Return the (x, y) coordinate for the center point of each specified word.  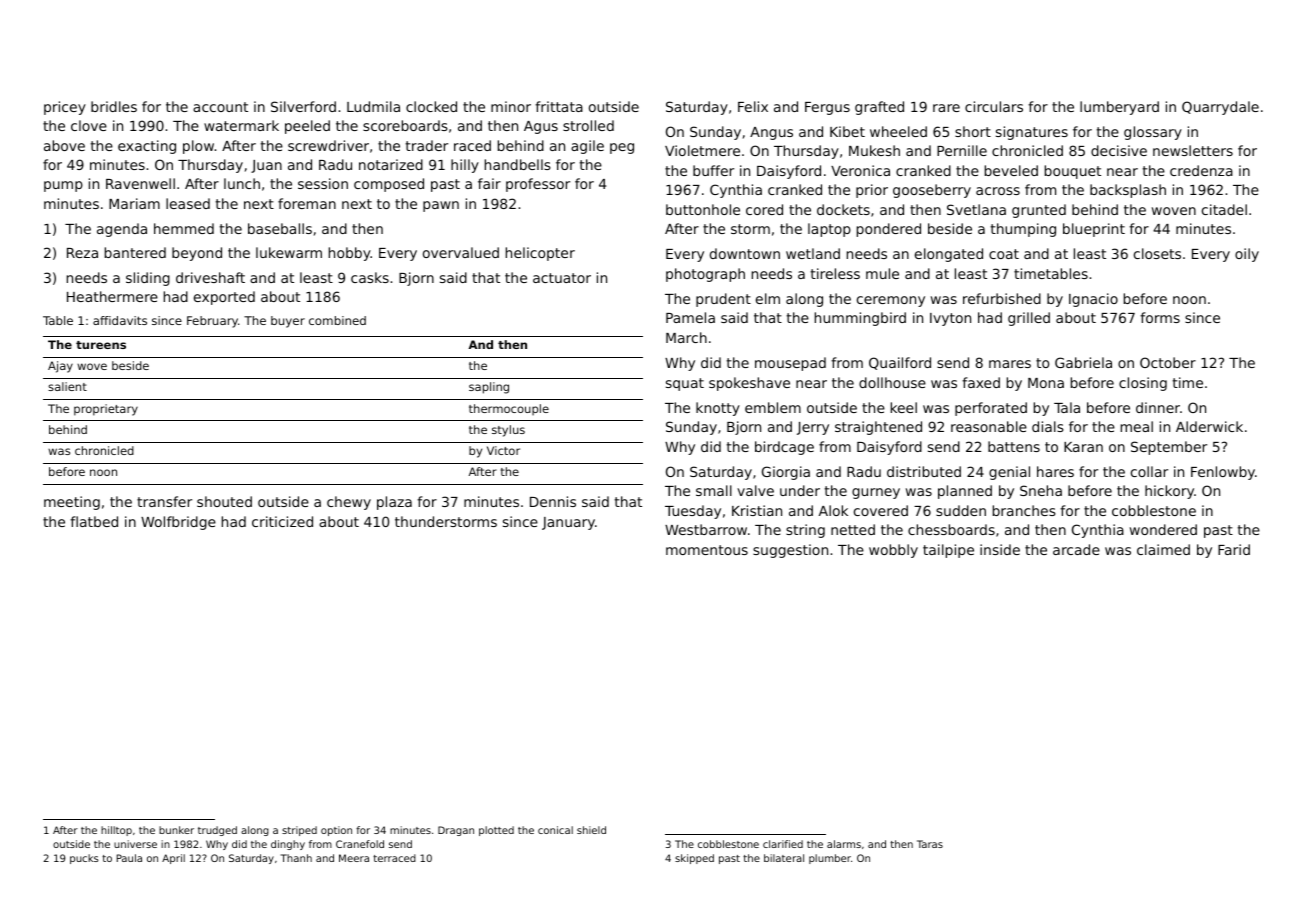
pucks (84, 859)
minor (511, 106)
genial (1009, 473)
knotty (718, 409)
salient (67, 386)
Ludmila (373, 106)
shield (591, 830)
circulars (994, 106)
